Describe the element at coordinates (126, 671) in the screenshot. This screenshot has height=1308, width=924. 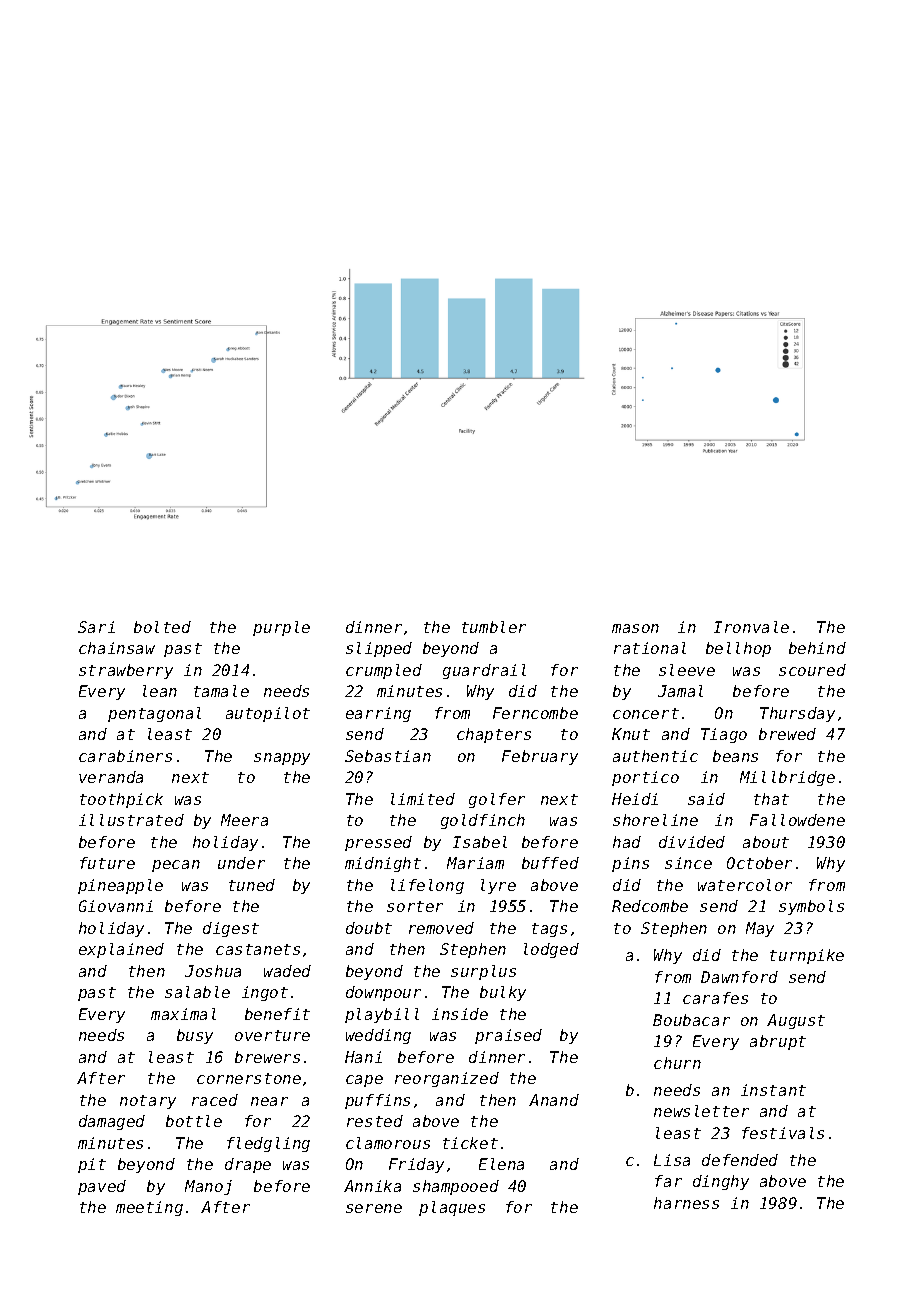
I see `strawberry` at that location.
